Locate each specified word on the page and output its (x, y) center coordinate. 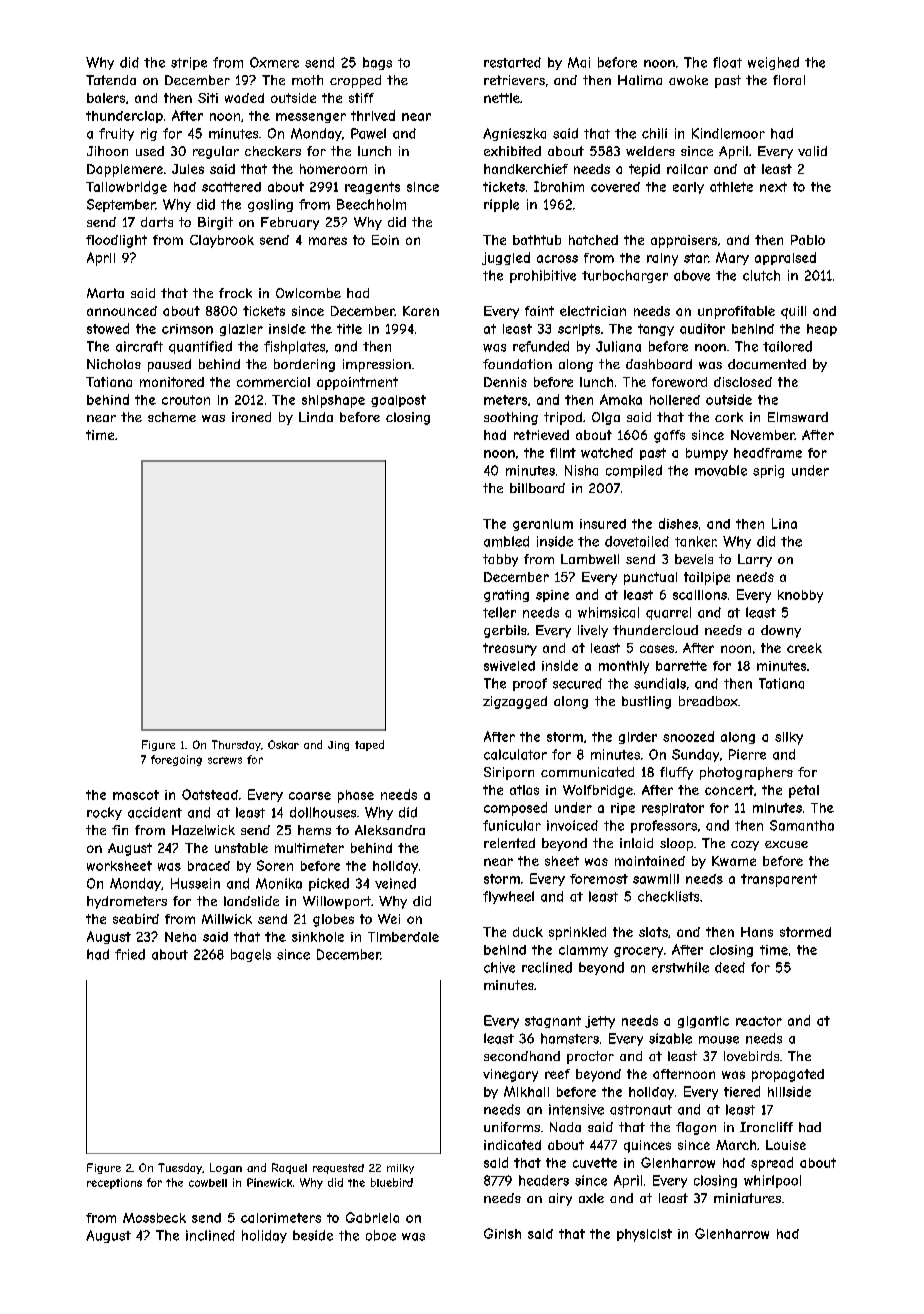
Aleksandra (390, 830)
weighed (773, 63)
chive (499, 967)
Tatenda (111, 80)
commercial (273, 382)
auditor (702, 328)
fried (130, 954)
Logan (226, 1168)
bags (377, 63)
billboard (537, 488)
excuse (786, 844)
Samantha (802, 825)
